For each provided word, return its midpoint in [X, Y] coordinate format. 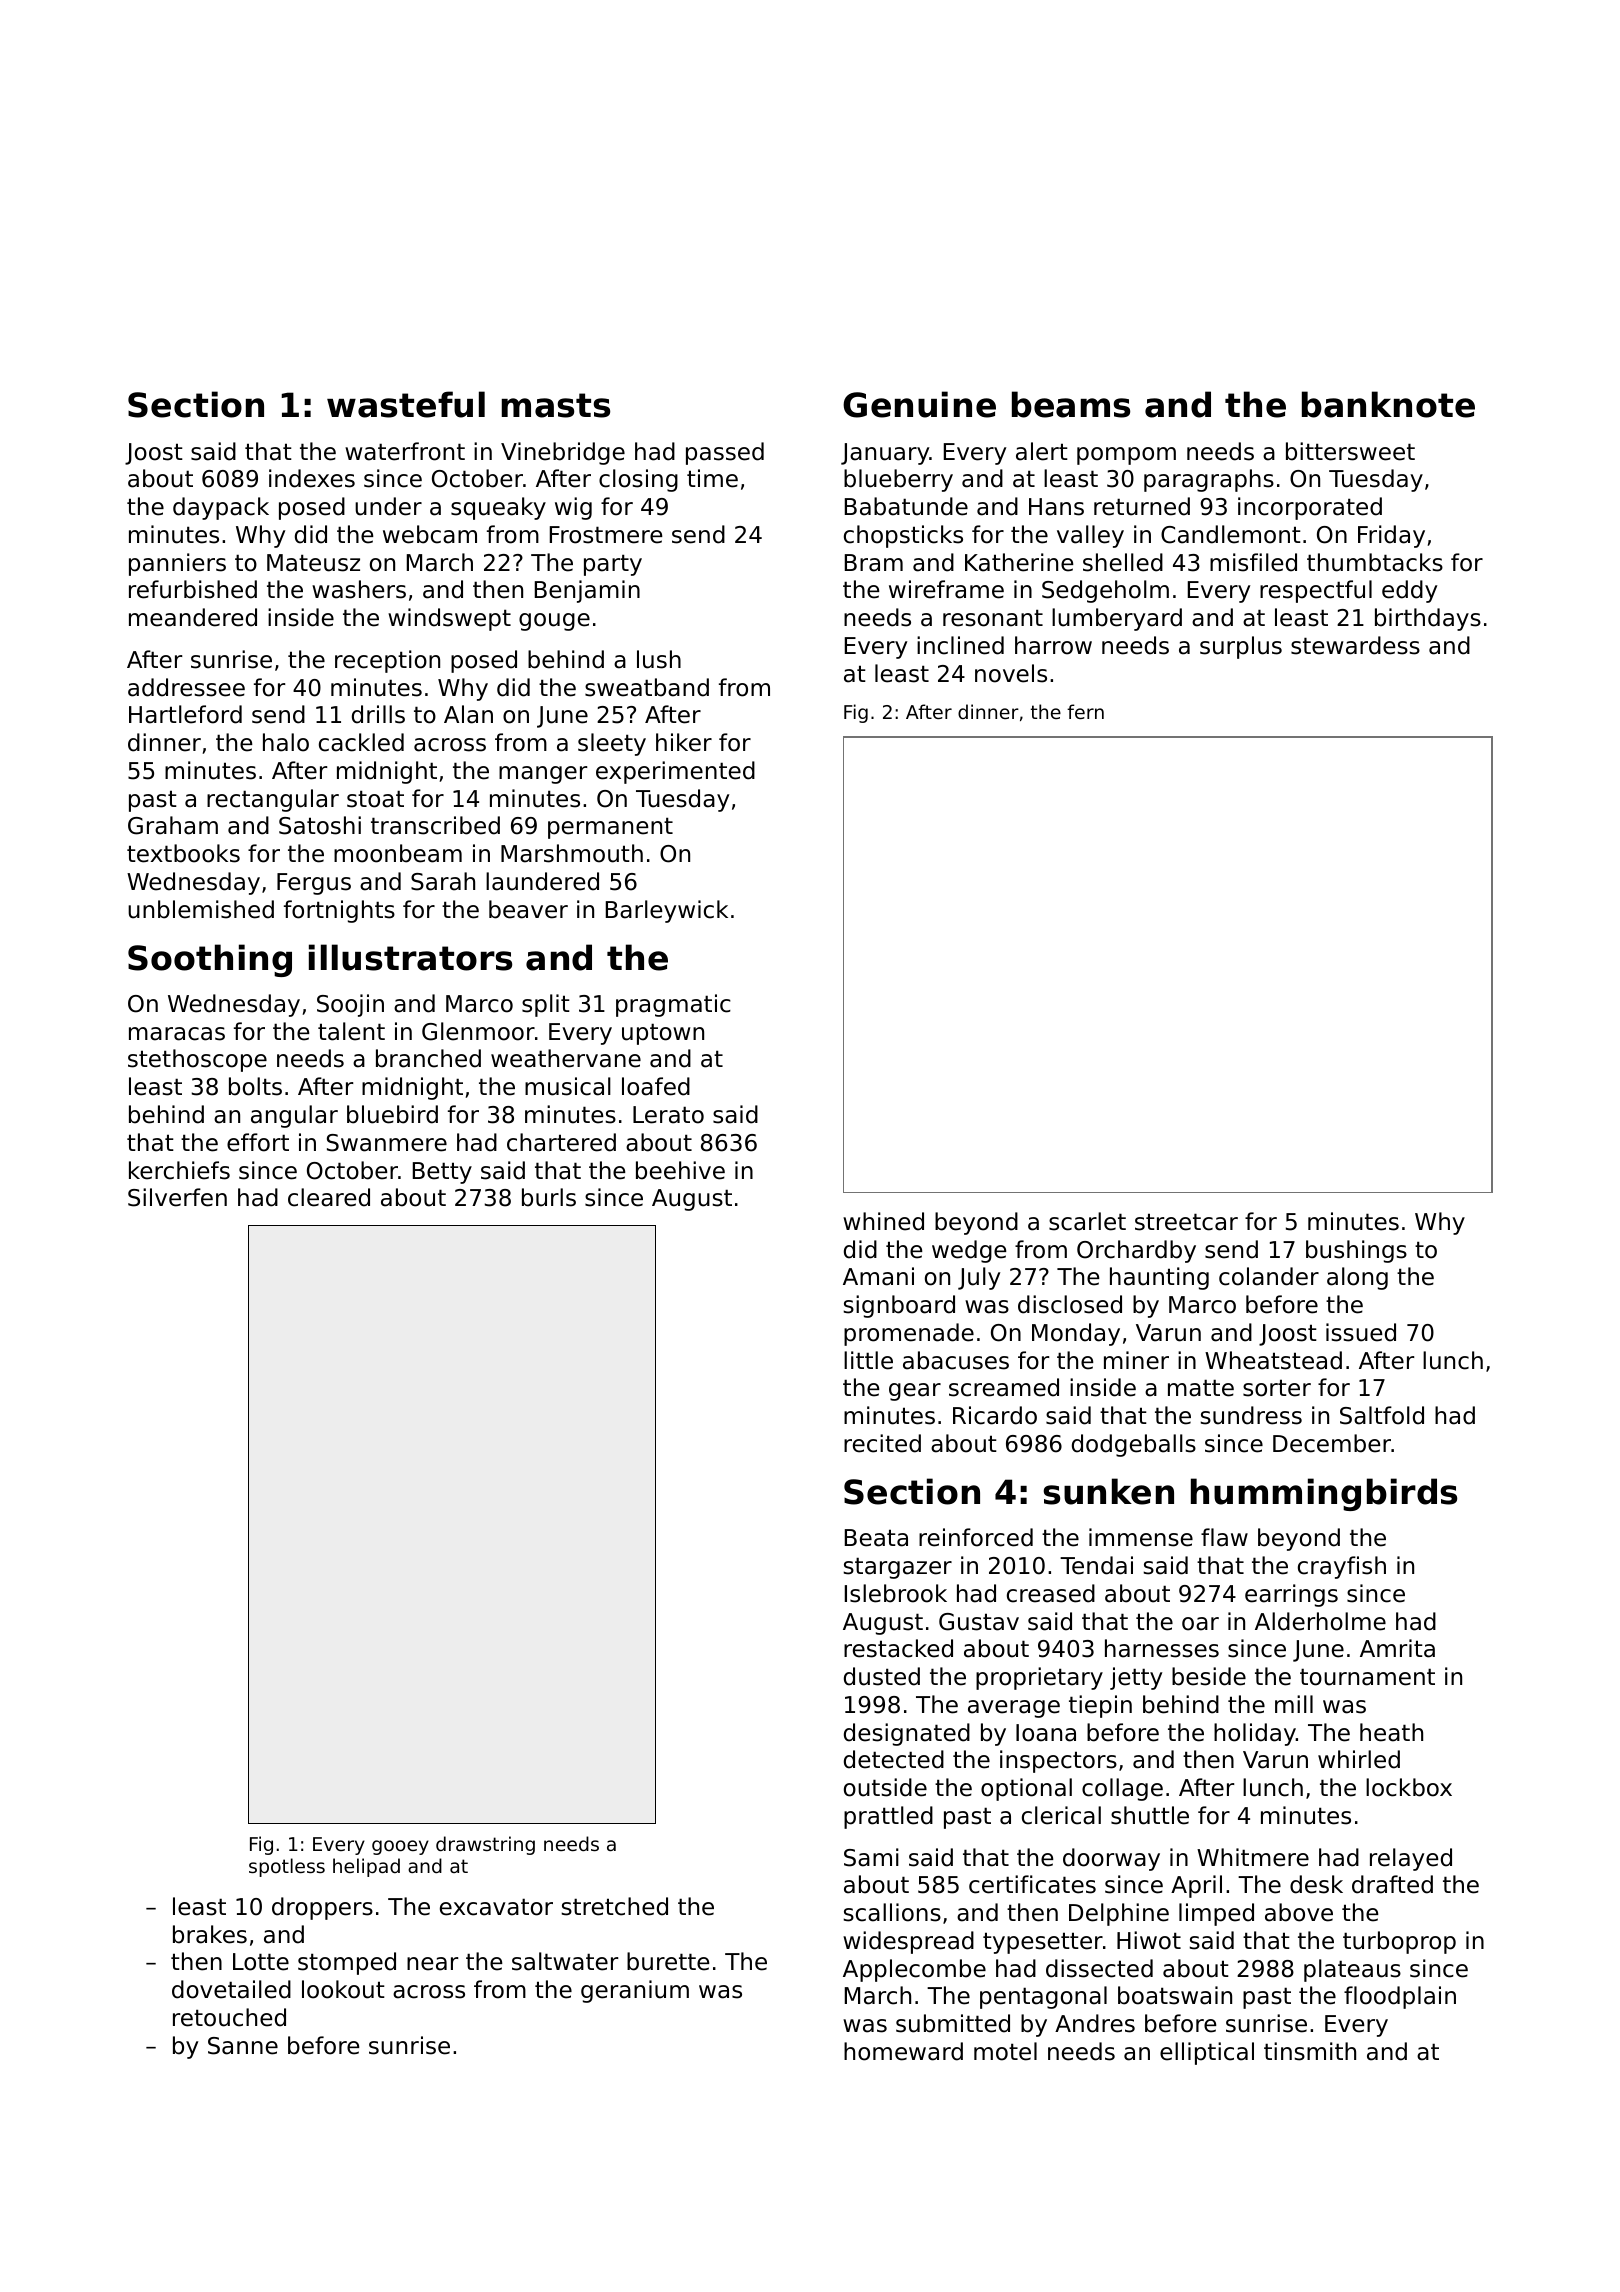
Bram [874, 563]
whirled [1359, 1759]
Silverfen [177, 1197]
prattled [888, 1817]
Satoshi [320, 825]
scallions [892, 1912]
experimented [675, 772]
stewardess [1355, 645]
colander [1269, 1276]
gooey [400, 1847]
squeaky [498, 508]
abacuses [956, 1360]
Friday [1391, 536]
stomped [347, 1963]
